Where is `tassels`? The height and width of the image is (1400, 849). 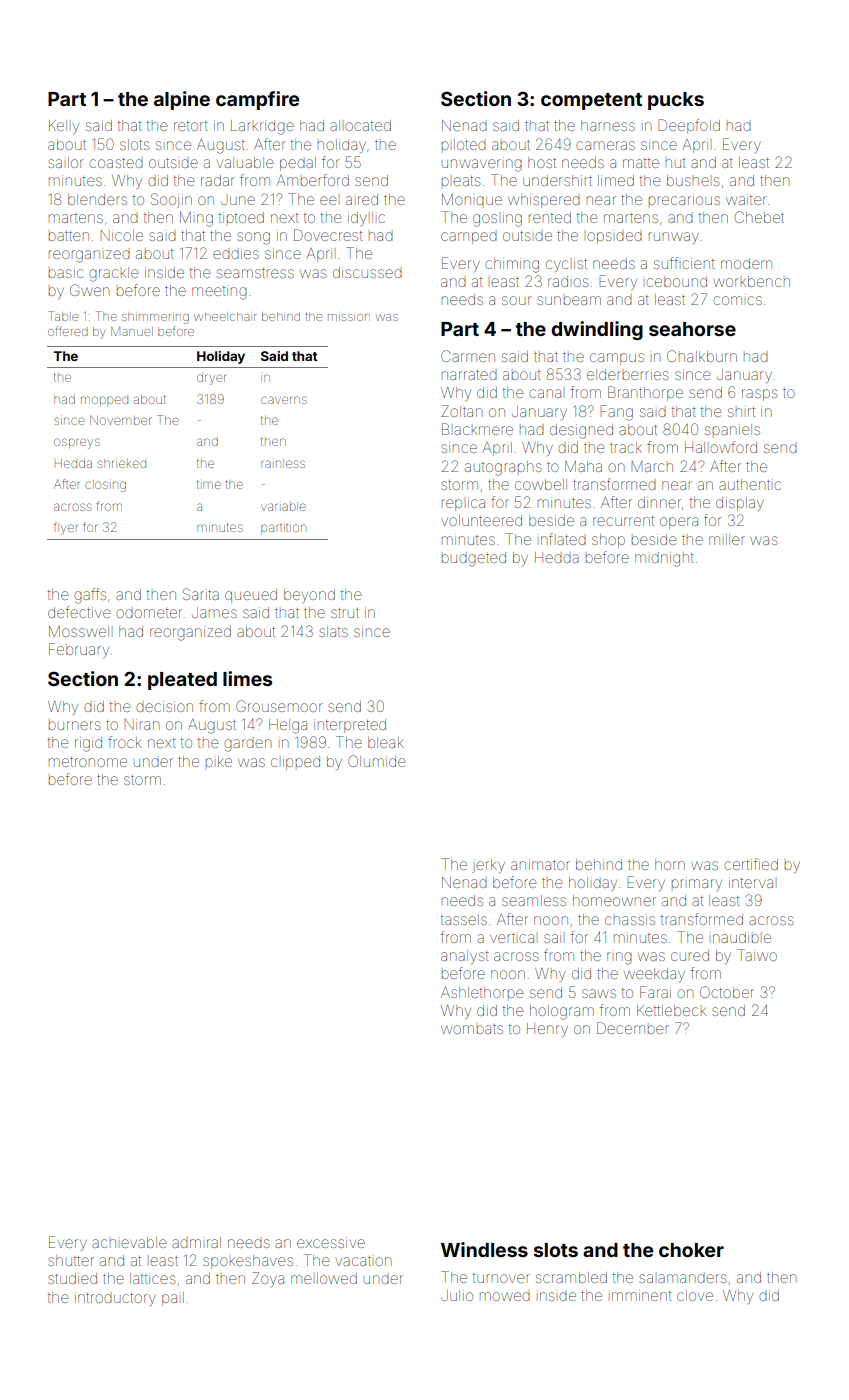
tassels is located at coordinates (464, 919).
